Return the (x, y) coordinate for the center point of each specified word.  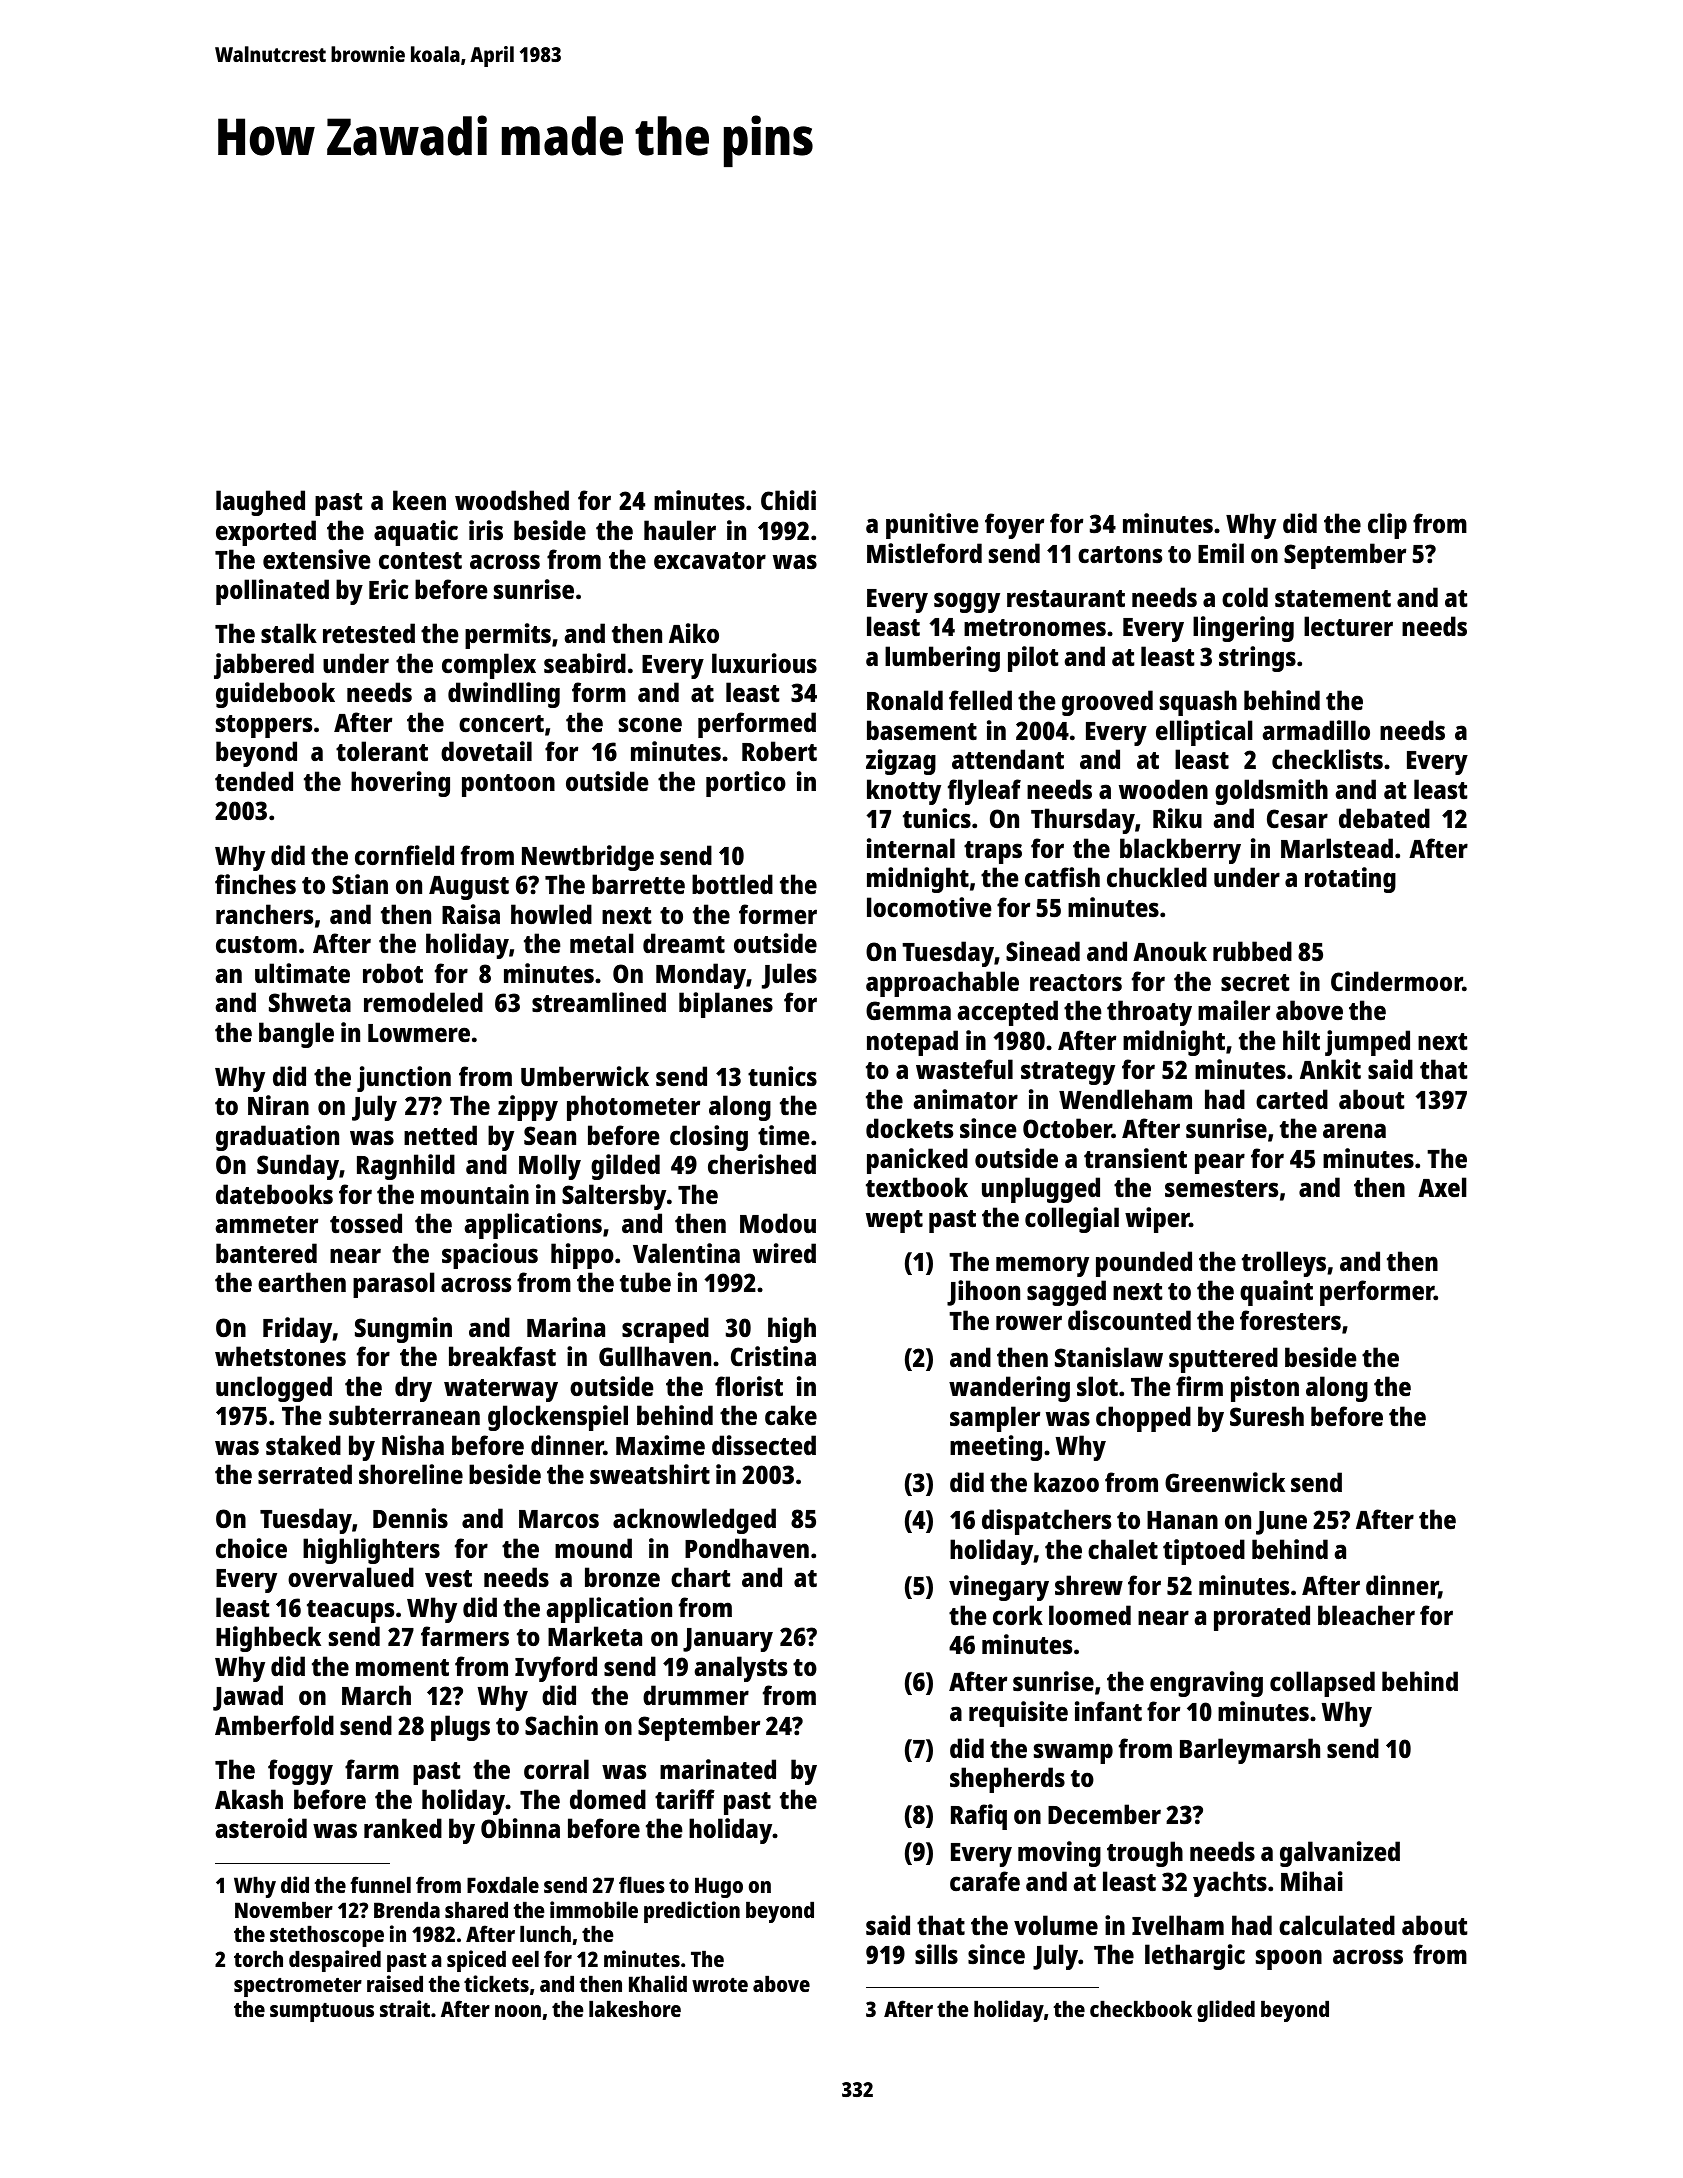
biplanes (726, 1005)
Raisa (471, 914)
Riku (1177, 818)
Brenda (407, 1910)
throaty (1149, 1013)
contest (420, 560)
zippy (528, 1108)
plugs (460, 1728)
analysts (740, 1669)
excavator (710, 560)
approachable (942, 984)
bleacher (1366, 1615)
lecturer (1348, 626)
